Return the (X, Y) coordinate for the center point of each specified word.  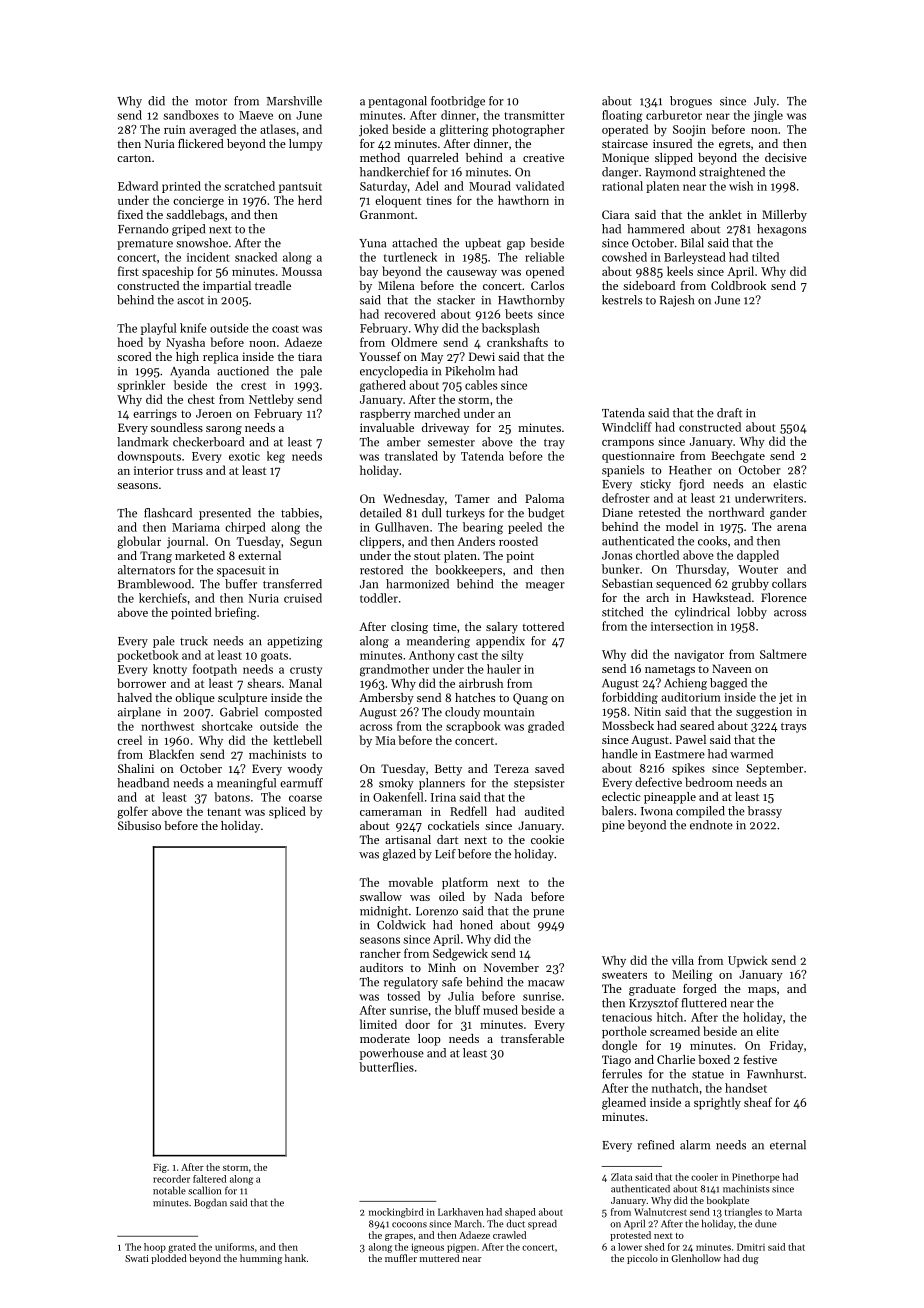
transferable (532, 1038)
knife (193, 328)
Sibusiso (139, 825)
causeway (472, 274)
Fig (160, 1168)
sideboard (649, 285)
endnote (711, 825)
